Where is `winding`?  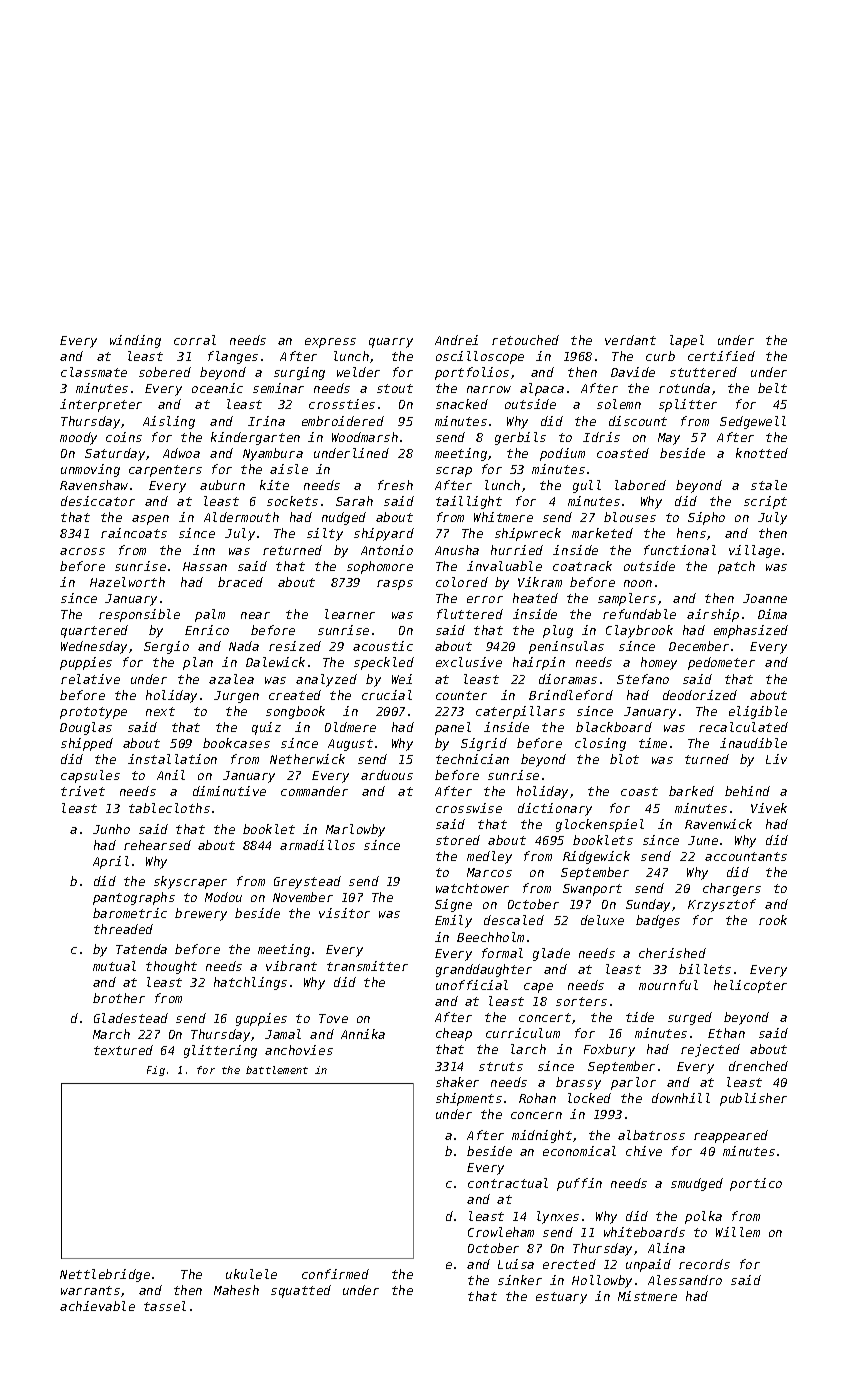 winding is located at coordinates (135, 341).
